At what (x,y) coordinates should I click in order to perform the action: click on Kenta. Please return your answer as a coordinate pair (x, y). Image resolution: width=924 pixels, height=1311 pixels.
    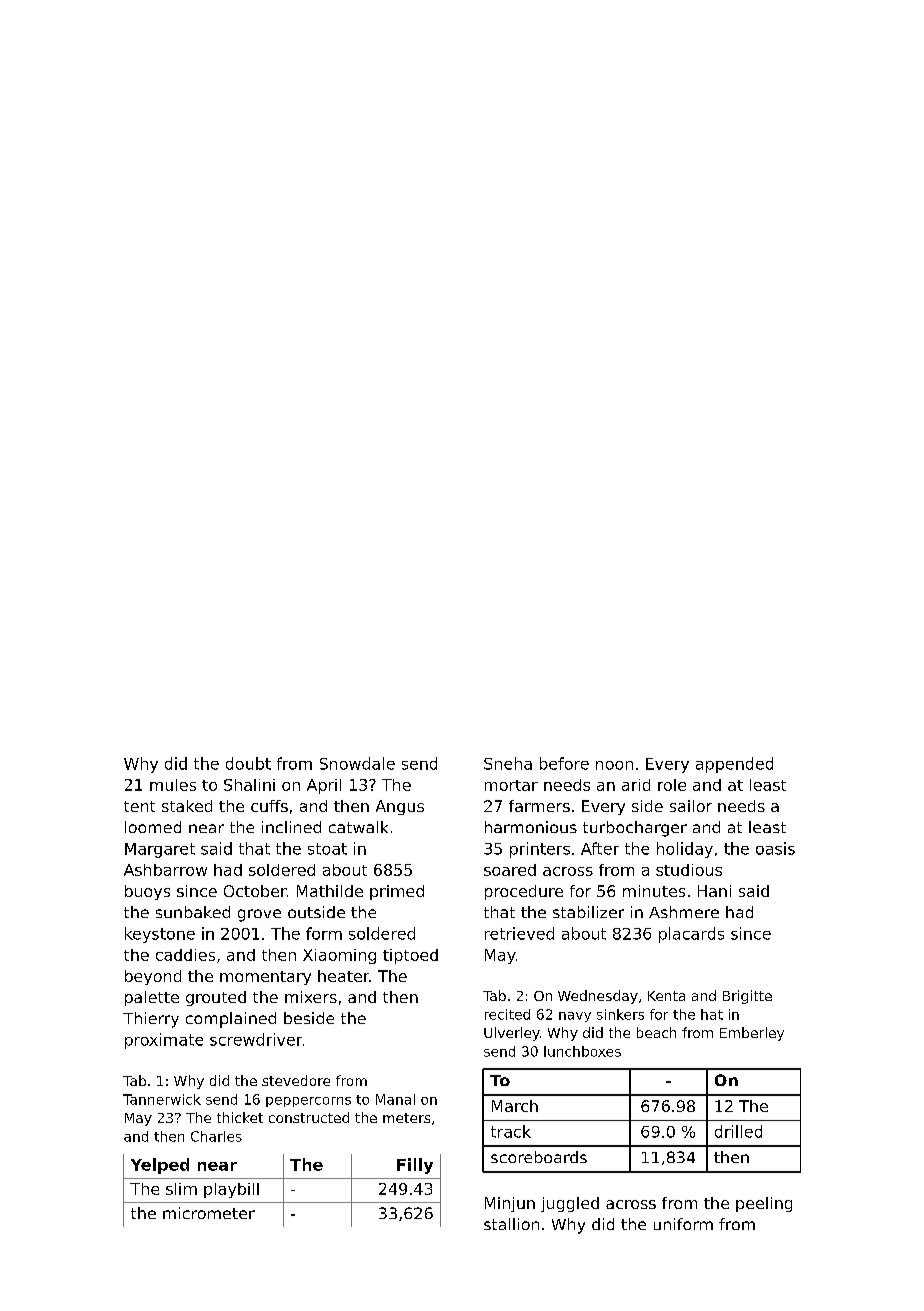
    Looking at the image, I should click on (666, 996).
